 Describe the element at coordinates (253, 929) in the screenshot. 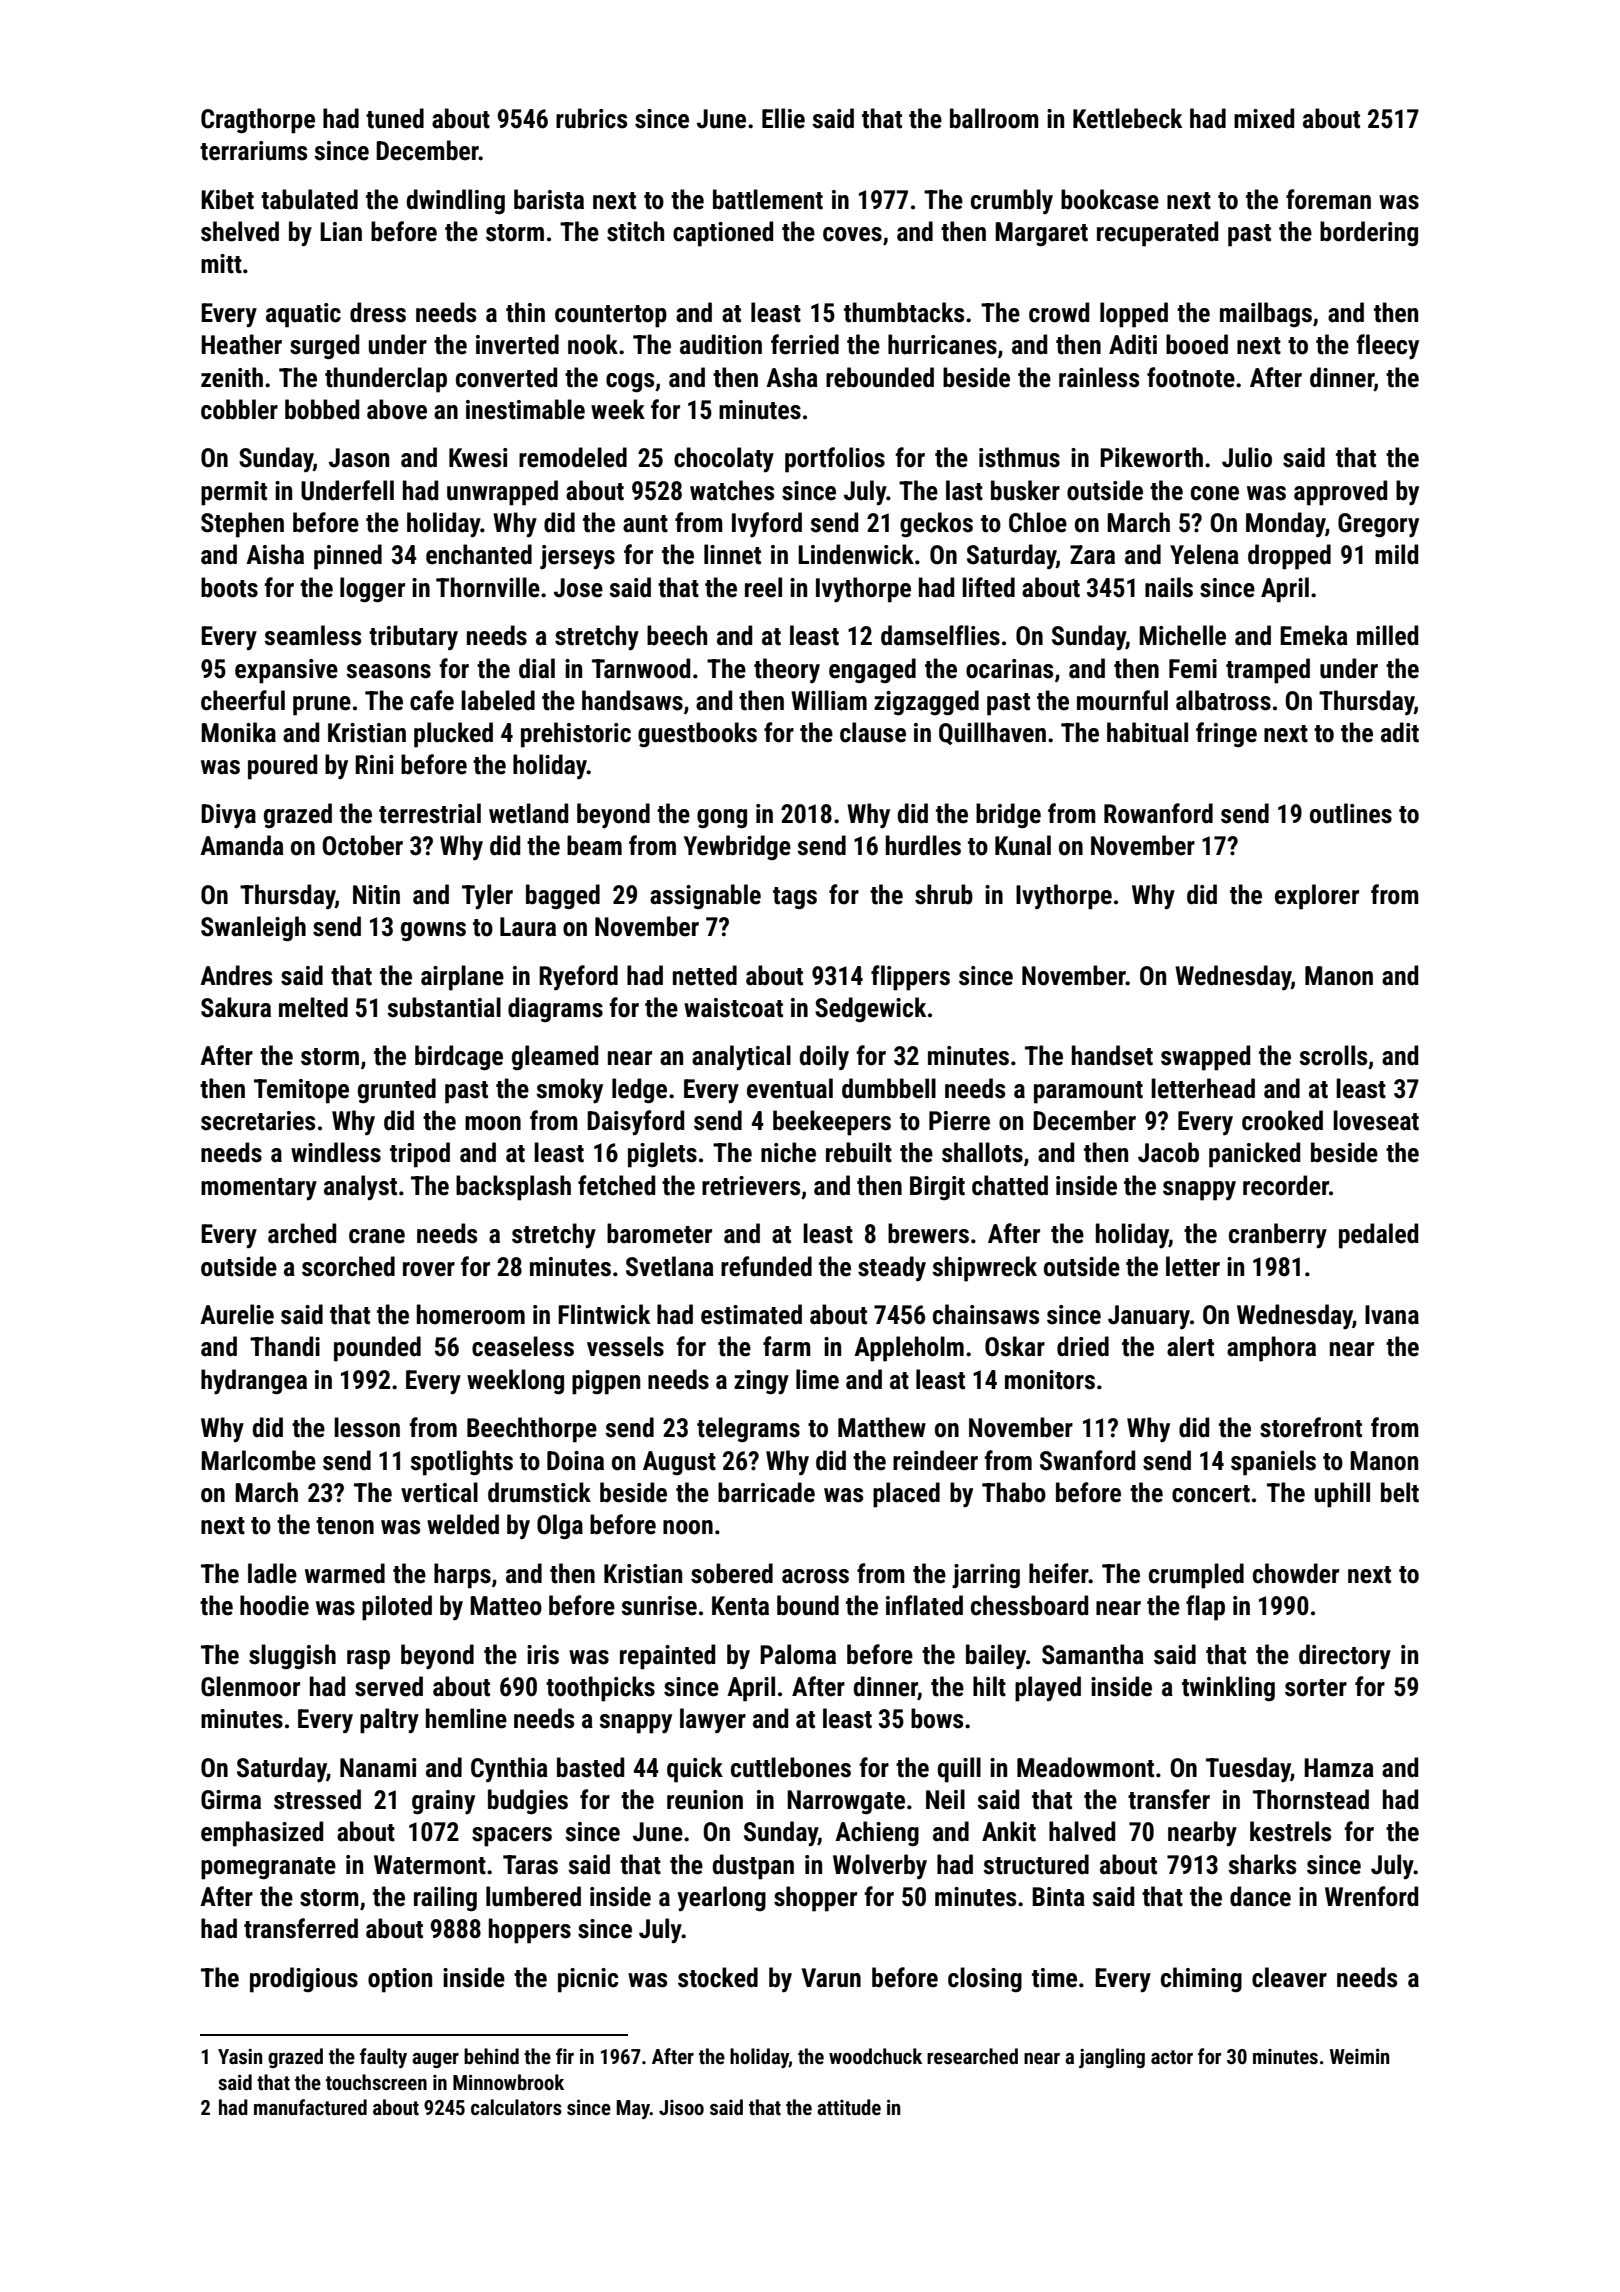

I see `Swanleigh` at that location.
